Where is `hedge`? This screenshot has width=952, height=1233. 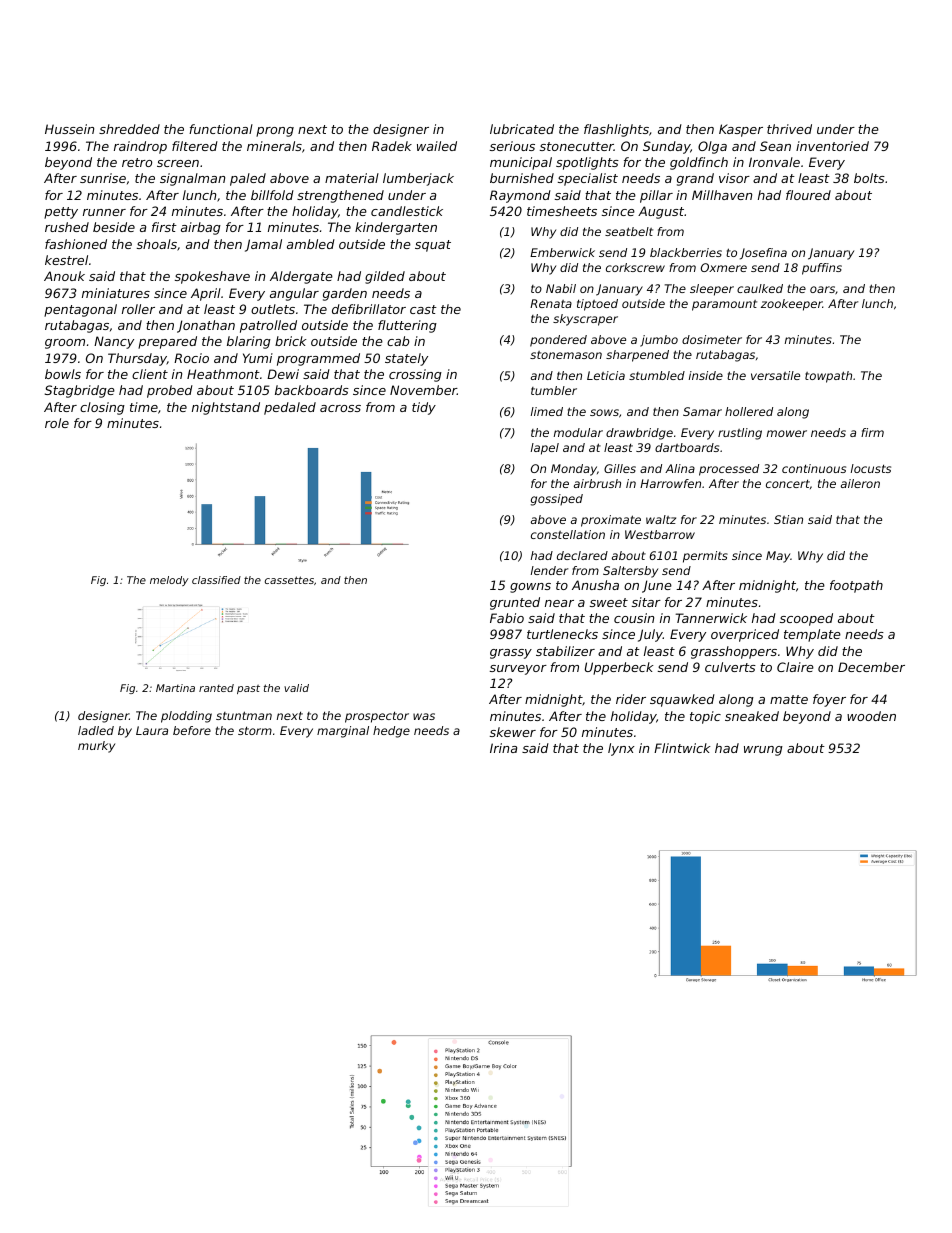
hedge is located at coordinates (391, 732).
